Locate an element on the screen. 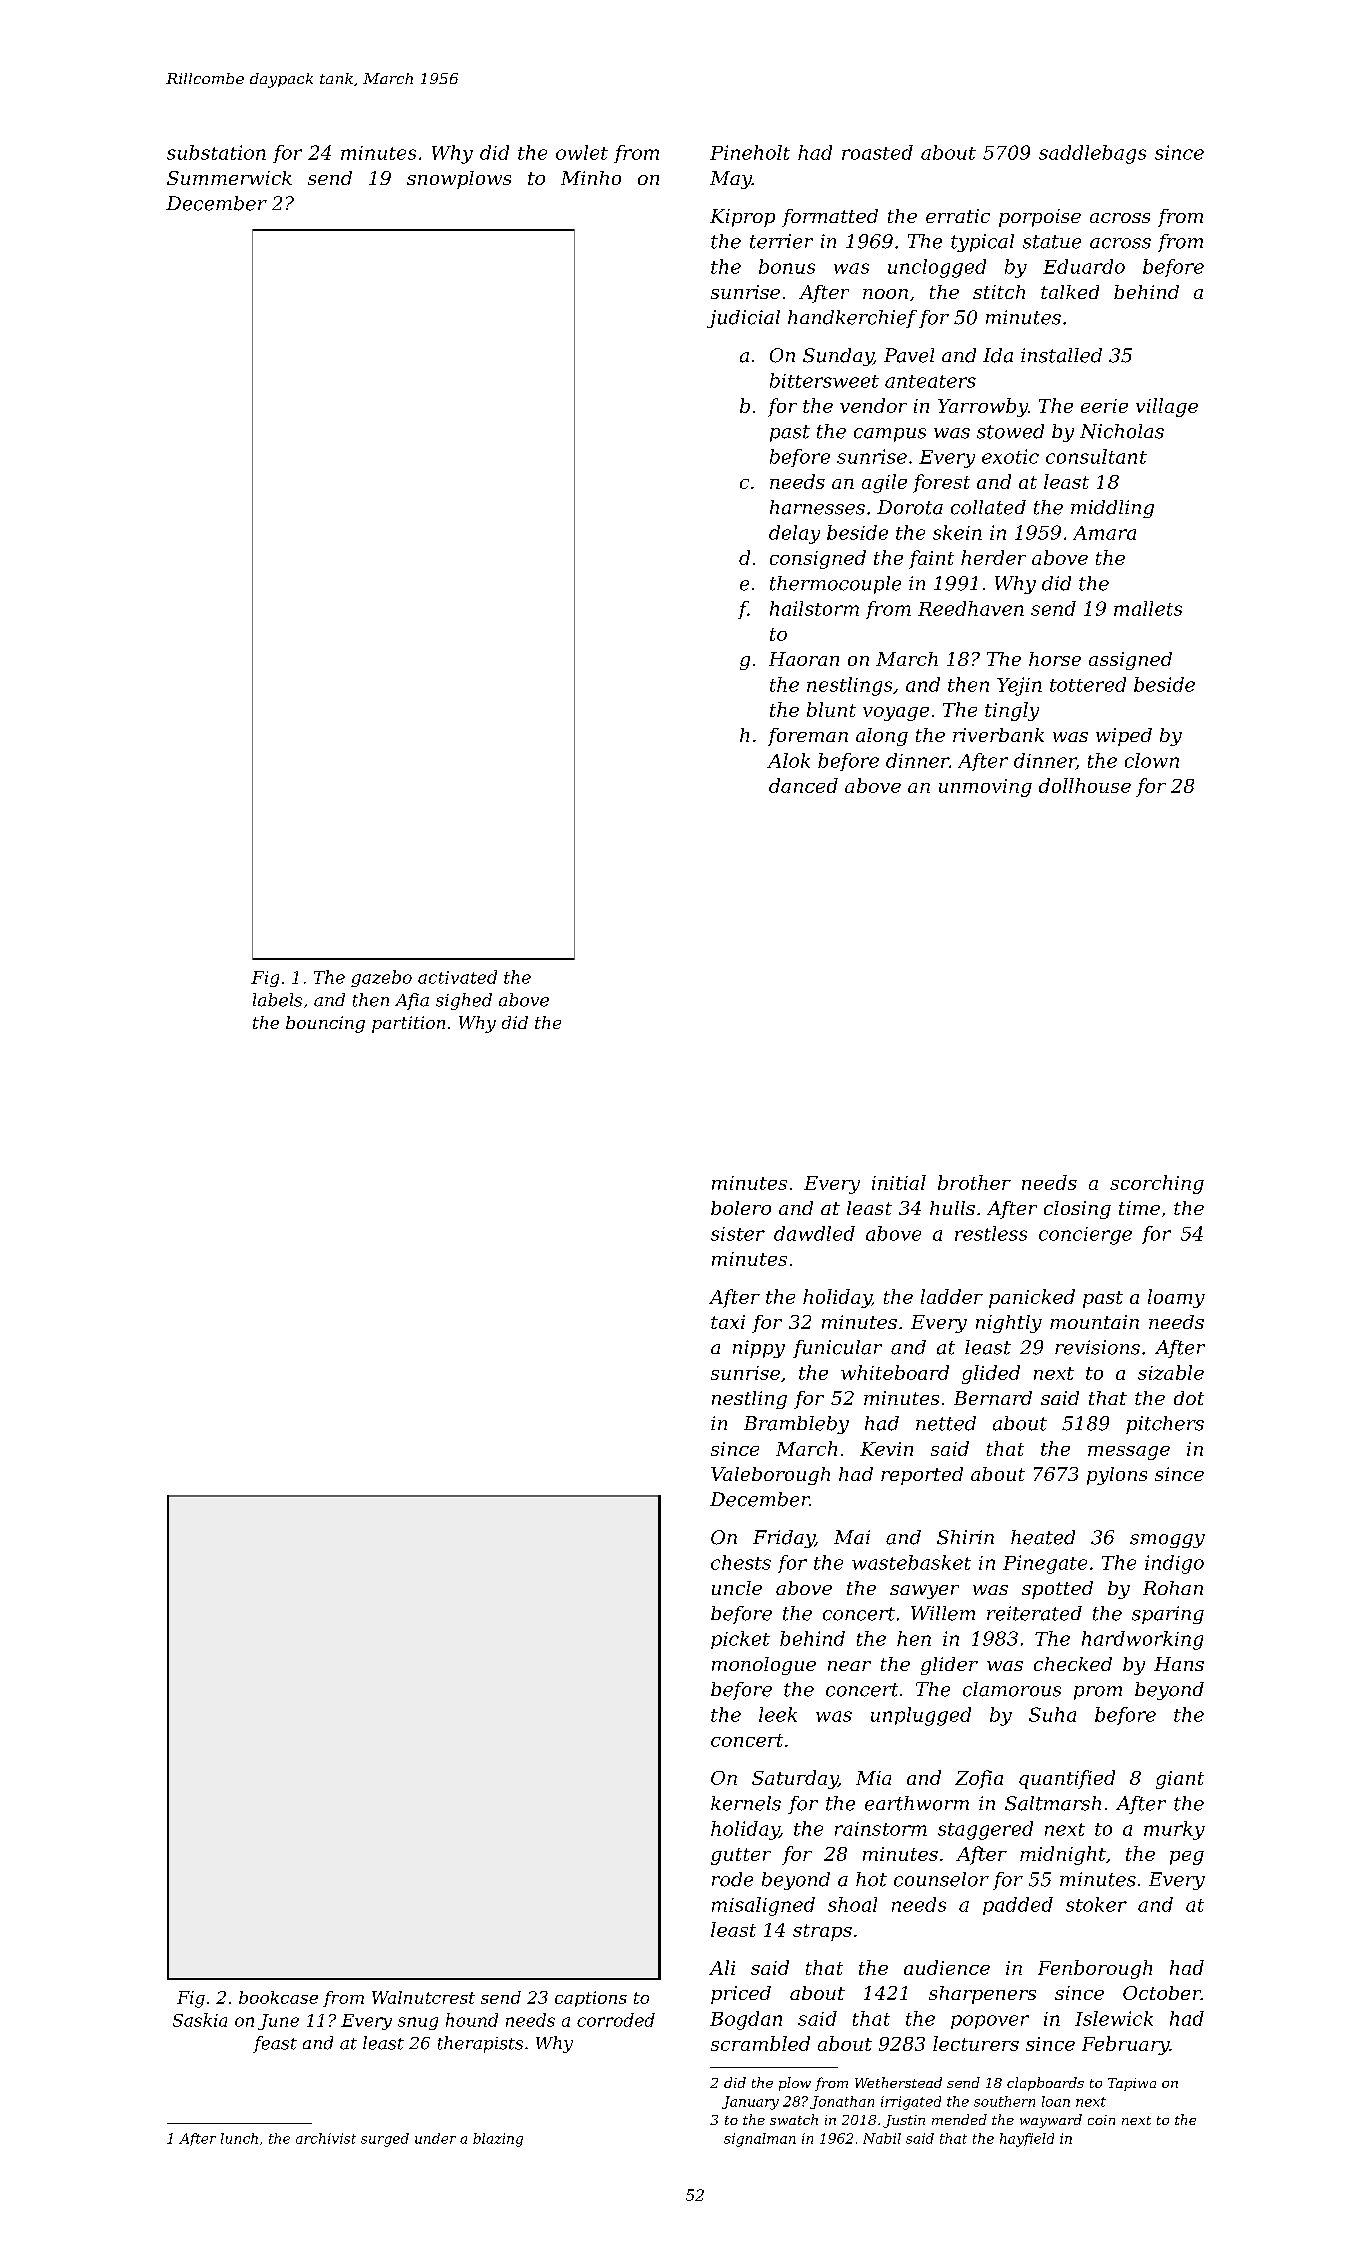 This screenshot has width=1371, height=2258. Mia is located at coordinates (873, 1778).
